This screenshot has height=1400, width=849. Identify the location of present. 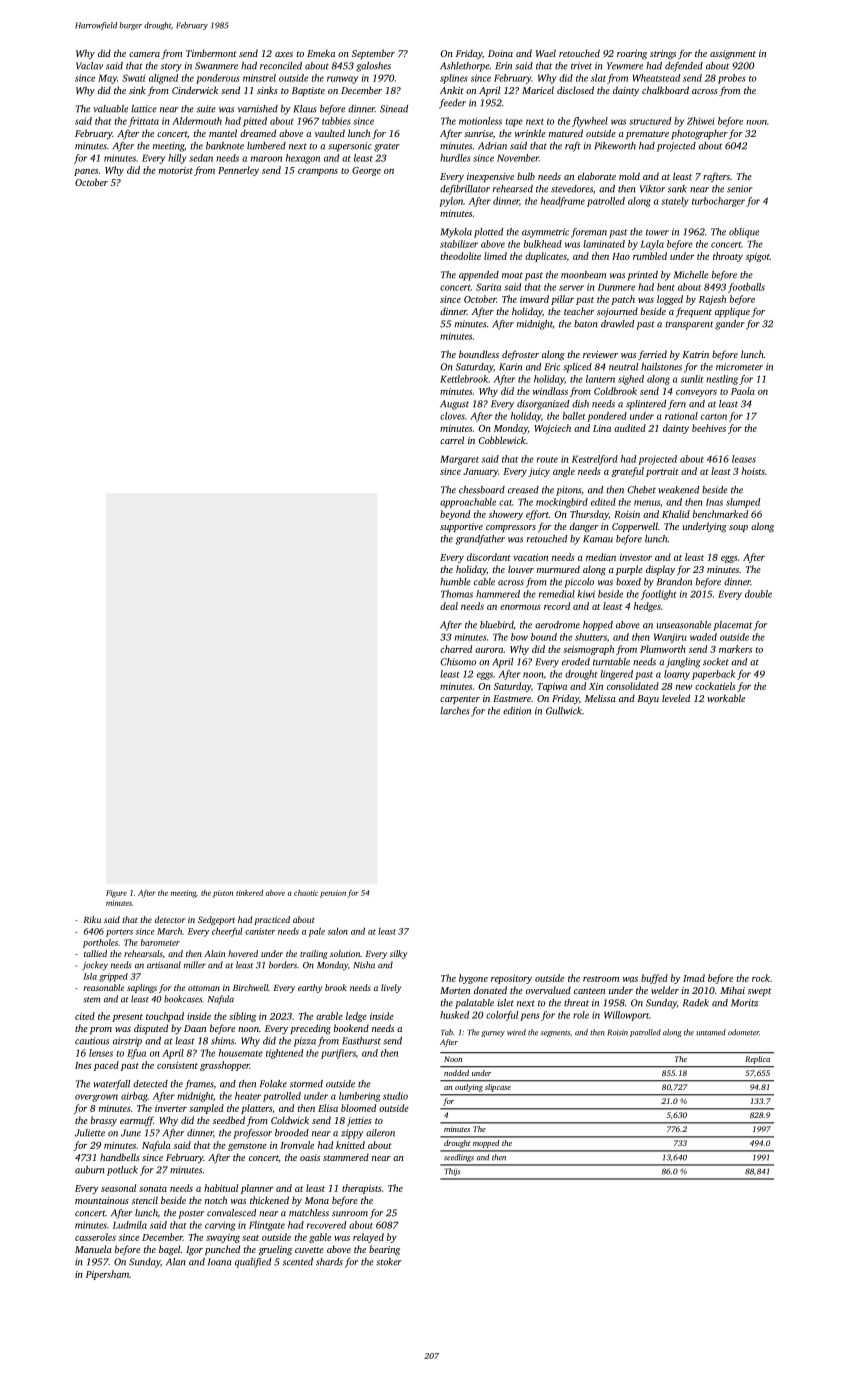
(127, 1018).
